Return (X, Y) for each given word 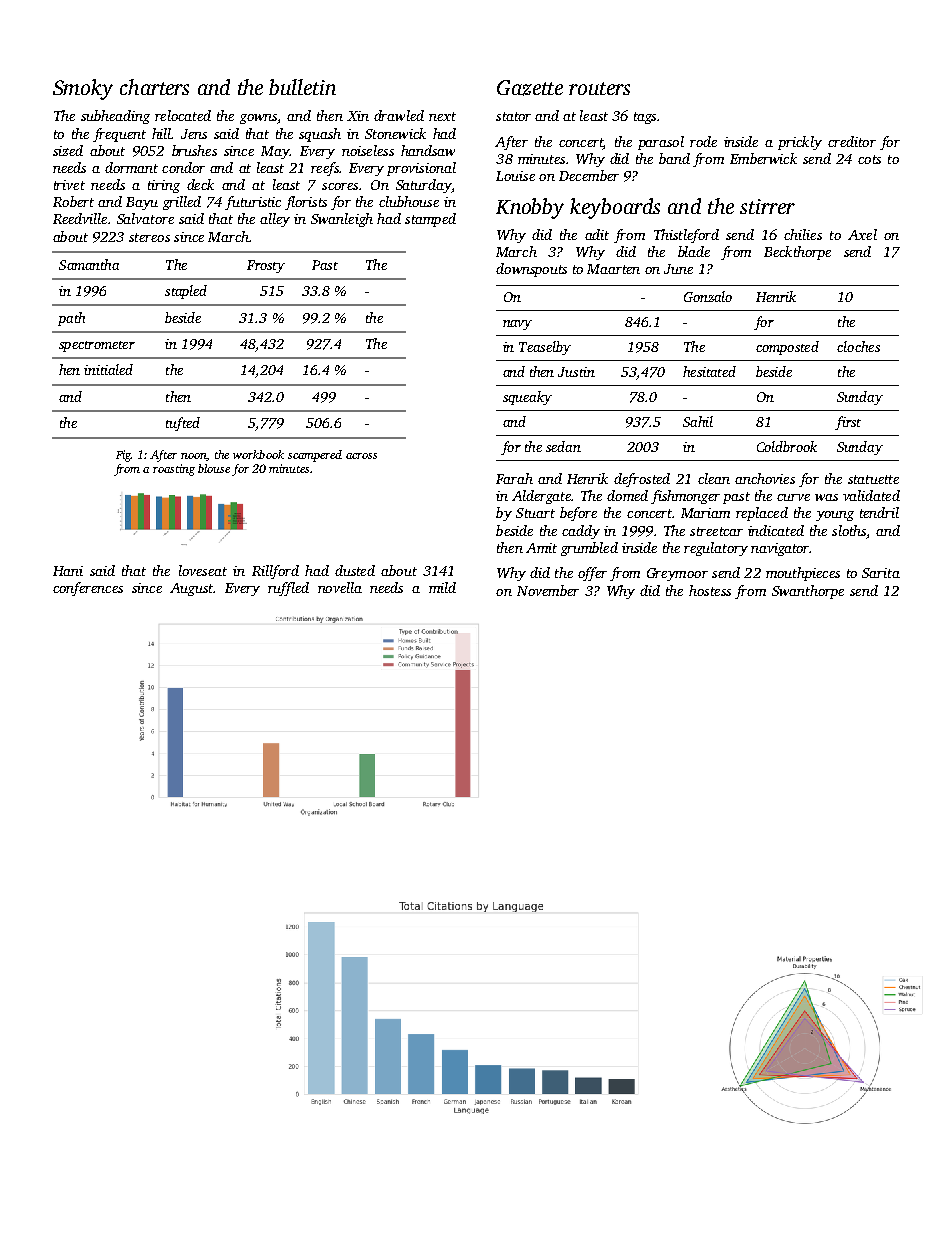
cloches (858, 346)
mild (442, 587)
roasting (174, 470)
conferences (88, 589)
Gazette (530, 88)
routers (599, 88)
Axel (862, 234)
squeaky (527, 398)
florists (306, 203)
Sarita (881, 573)
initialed (108, 369)
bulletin (302, 87)
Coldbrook (787, 446)
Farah (514, 478)
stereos (149, 237)
